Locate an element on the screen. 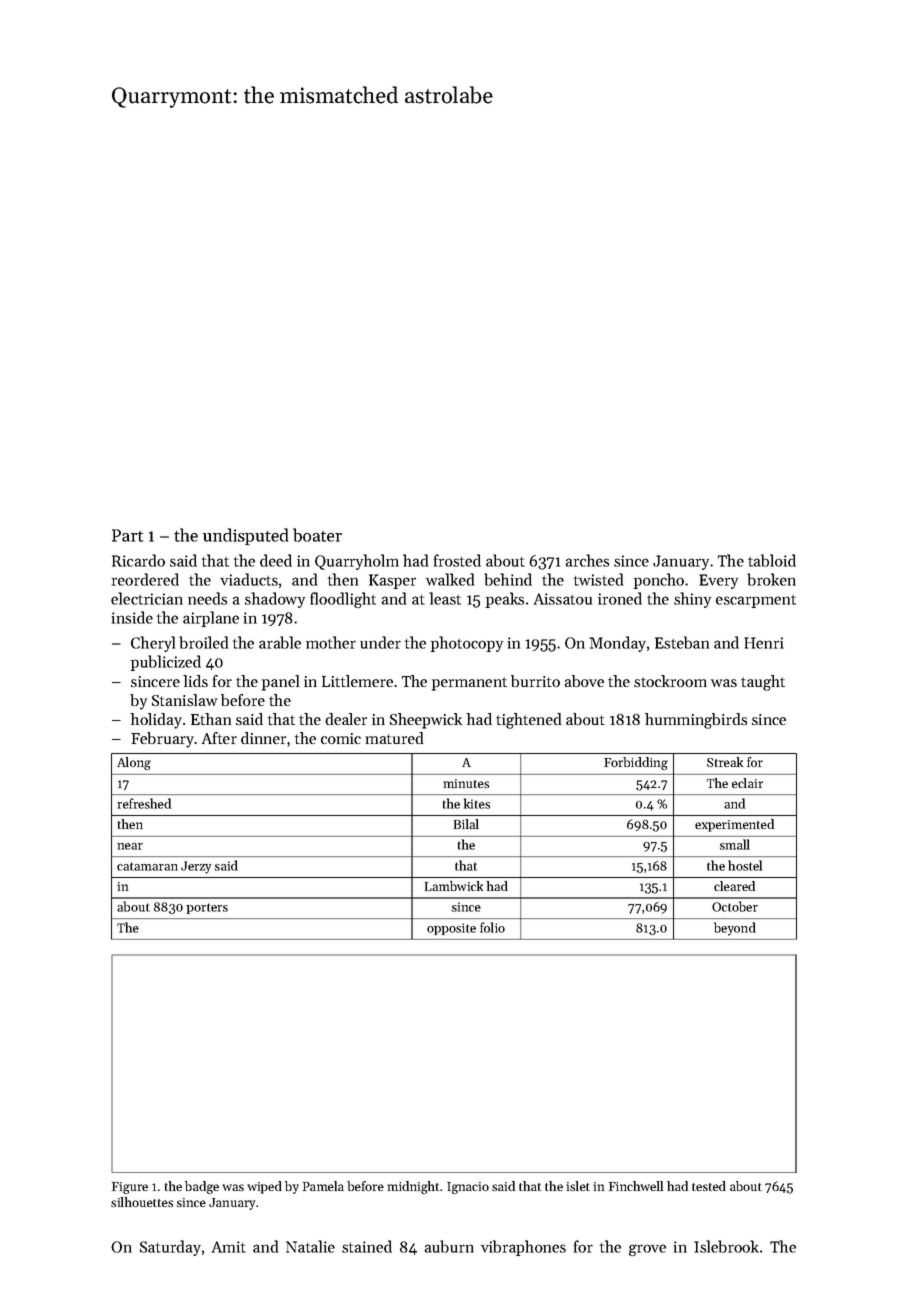 Image resolution: width=908 pixels, height=1316 pixels. Figure is located at coordinates (130, 1188).
